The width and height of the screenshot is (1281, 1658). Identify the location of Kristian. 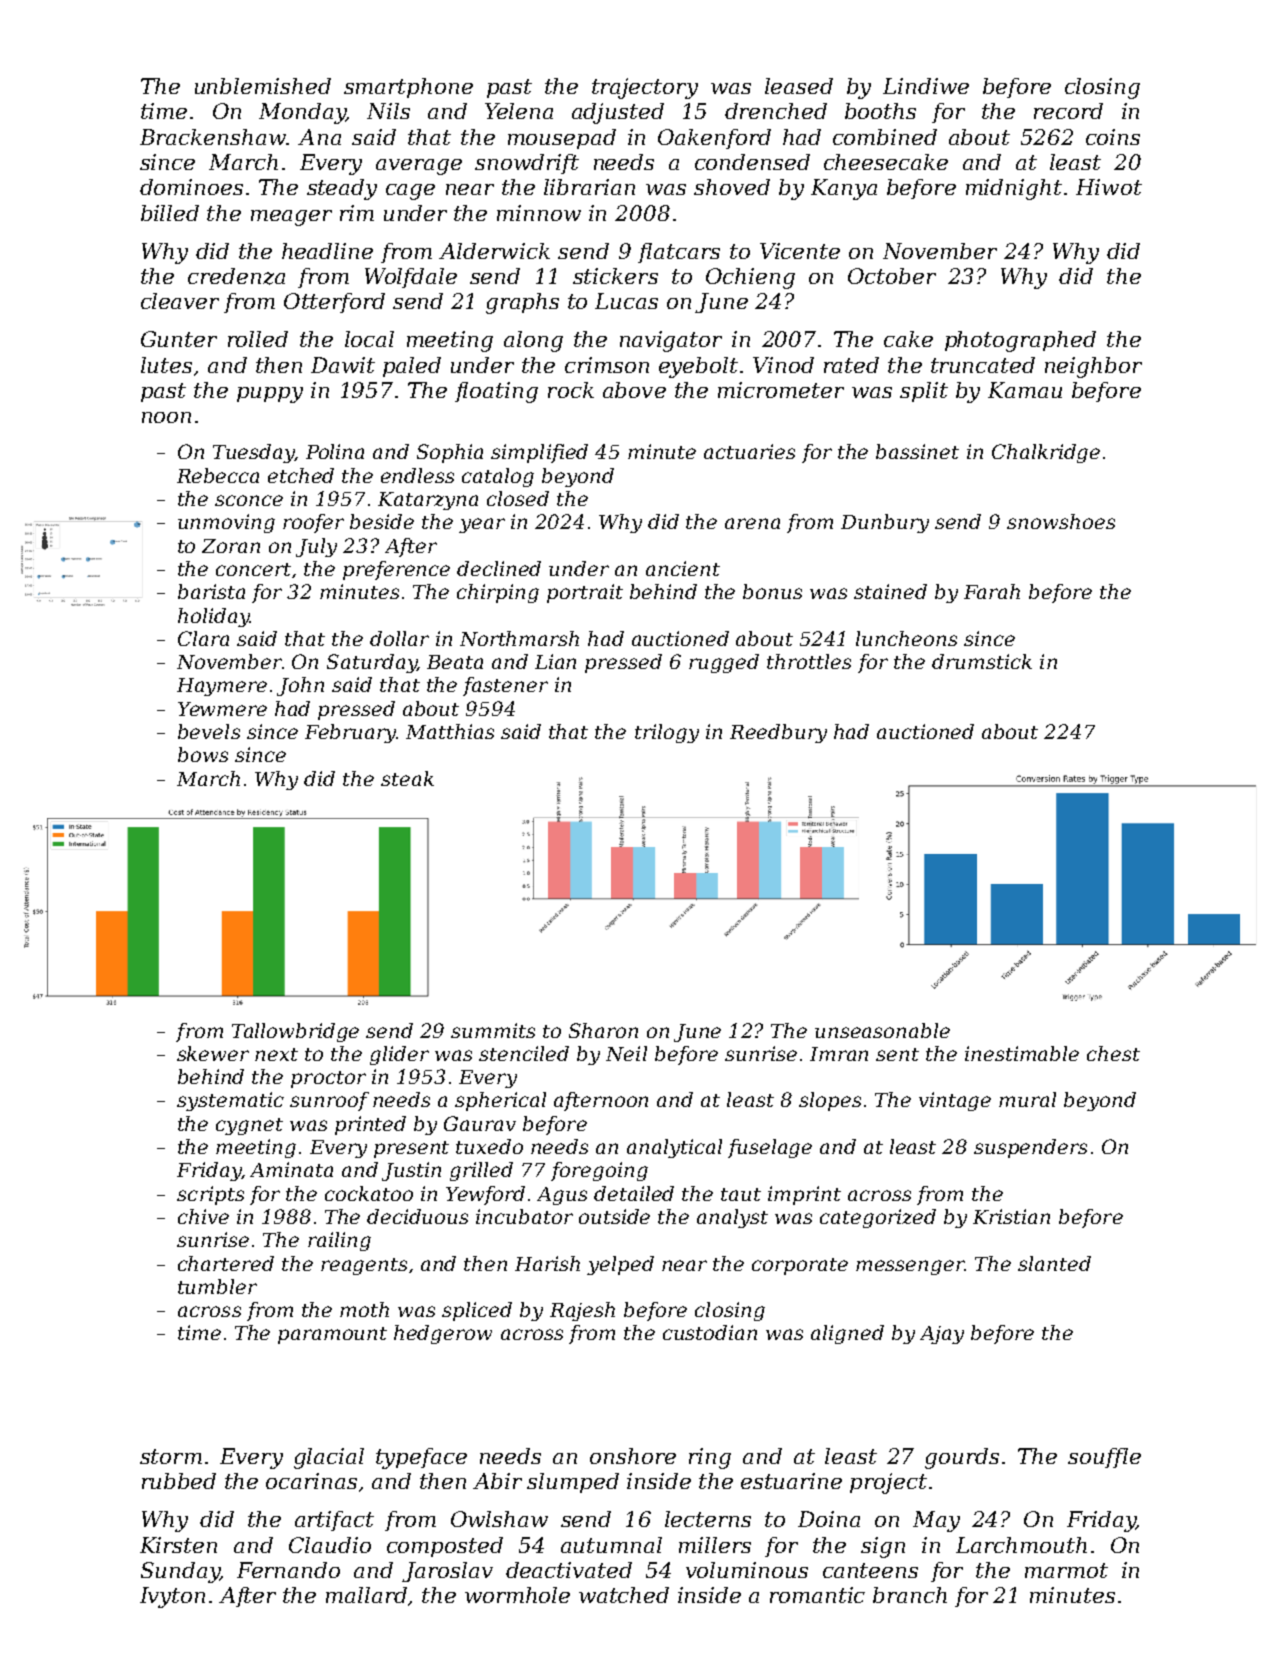
(1011, 1216).
